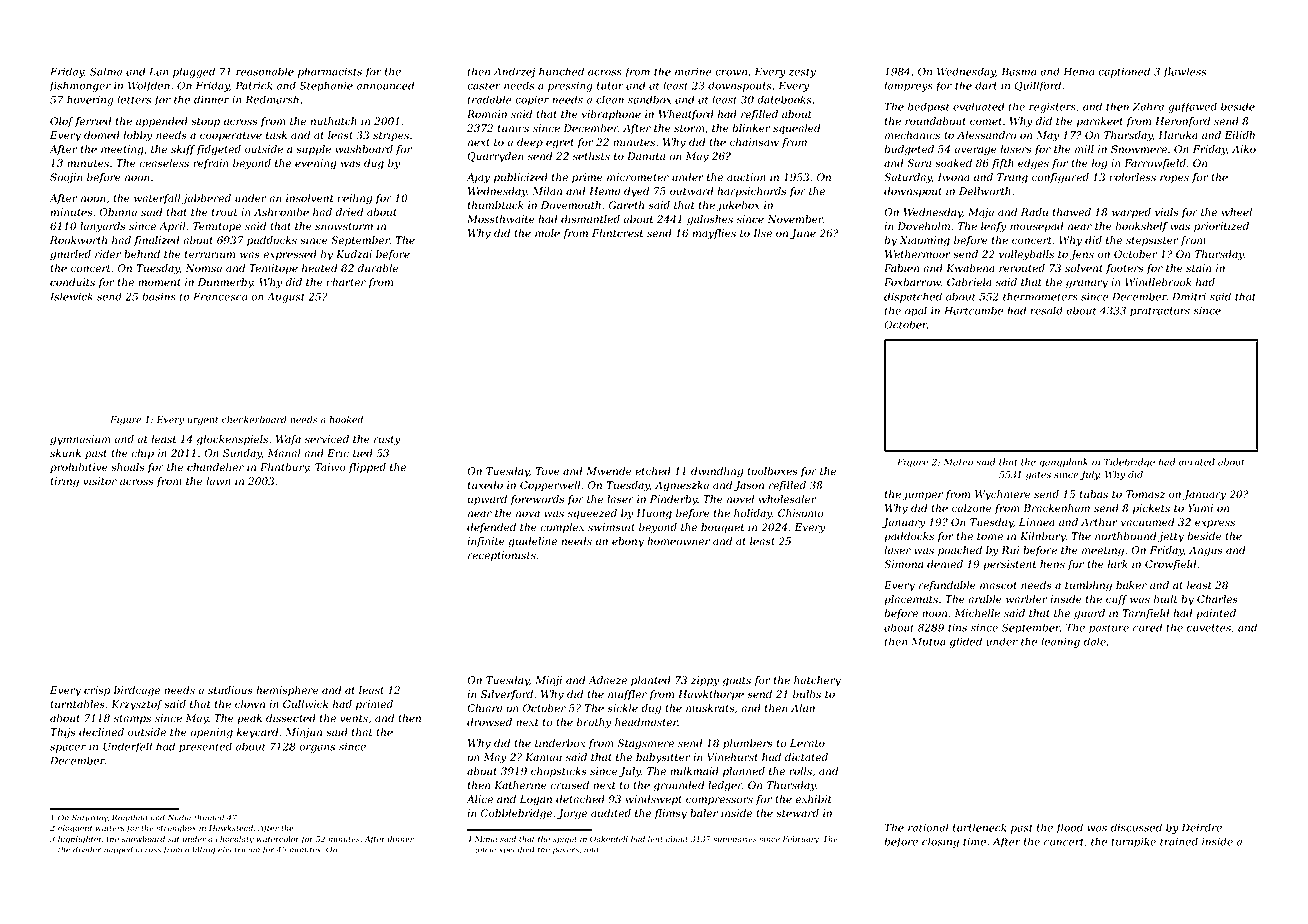 This page has width=1308, height=924. I want to click on lampreys, so click(908, 86).
